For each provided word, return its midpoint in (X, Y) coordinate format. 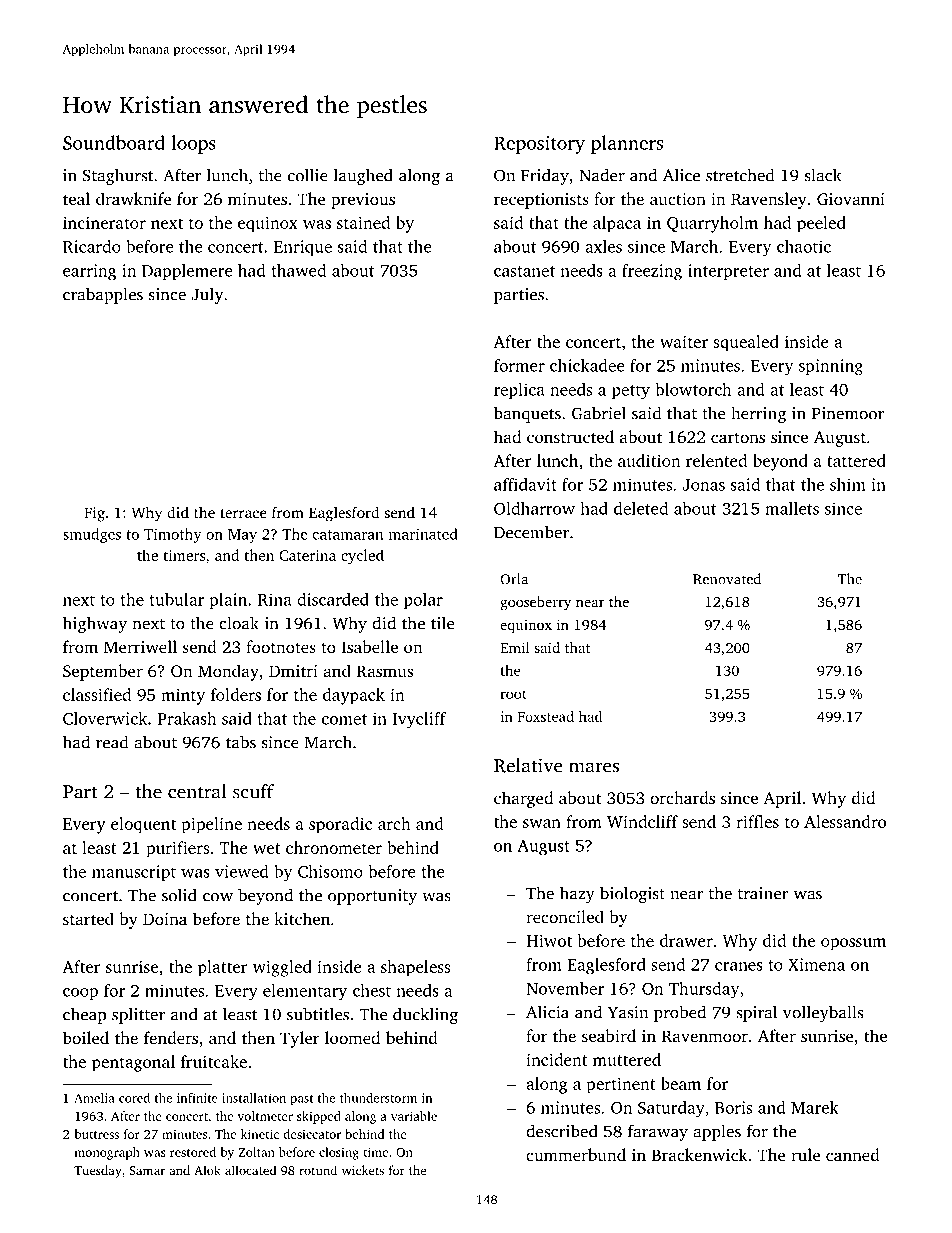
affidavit (525, 484)
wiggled (282, 968)
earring (89, 272)
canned (853, 1154)
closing (339, 1153)
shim (848, 484)
